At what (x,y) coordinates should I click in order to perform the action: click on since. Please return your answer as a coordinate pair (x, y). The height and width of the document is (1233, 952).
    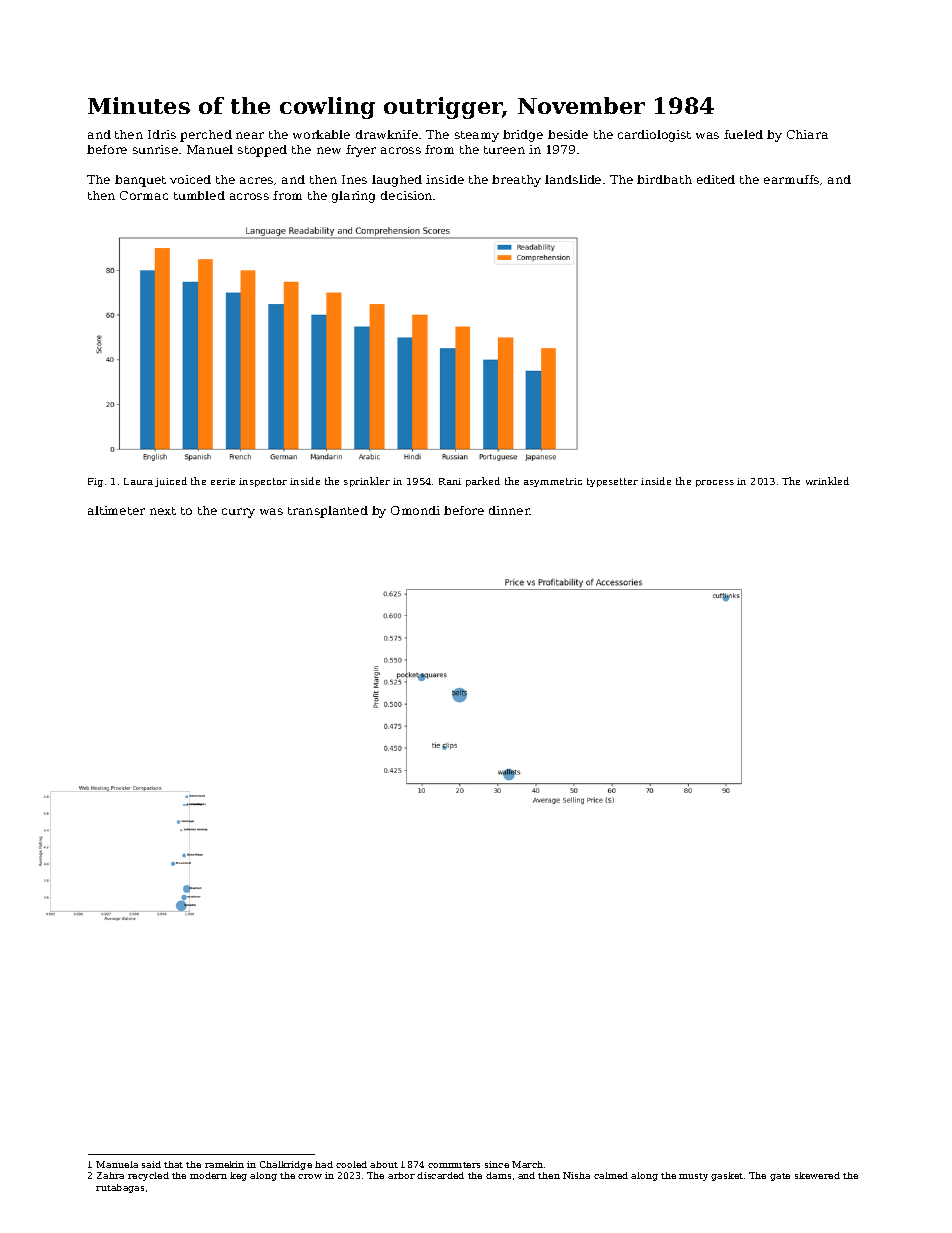
    Looking at the image, I should click on (497, 1164).
